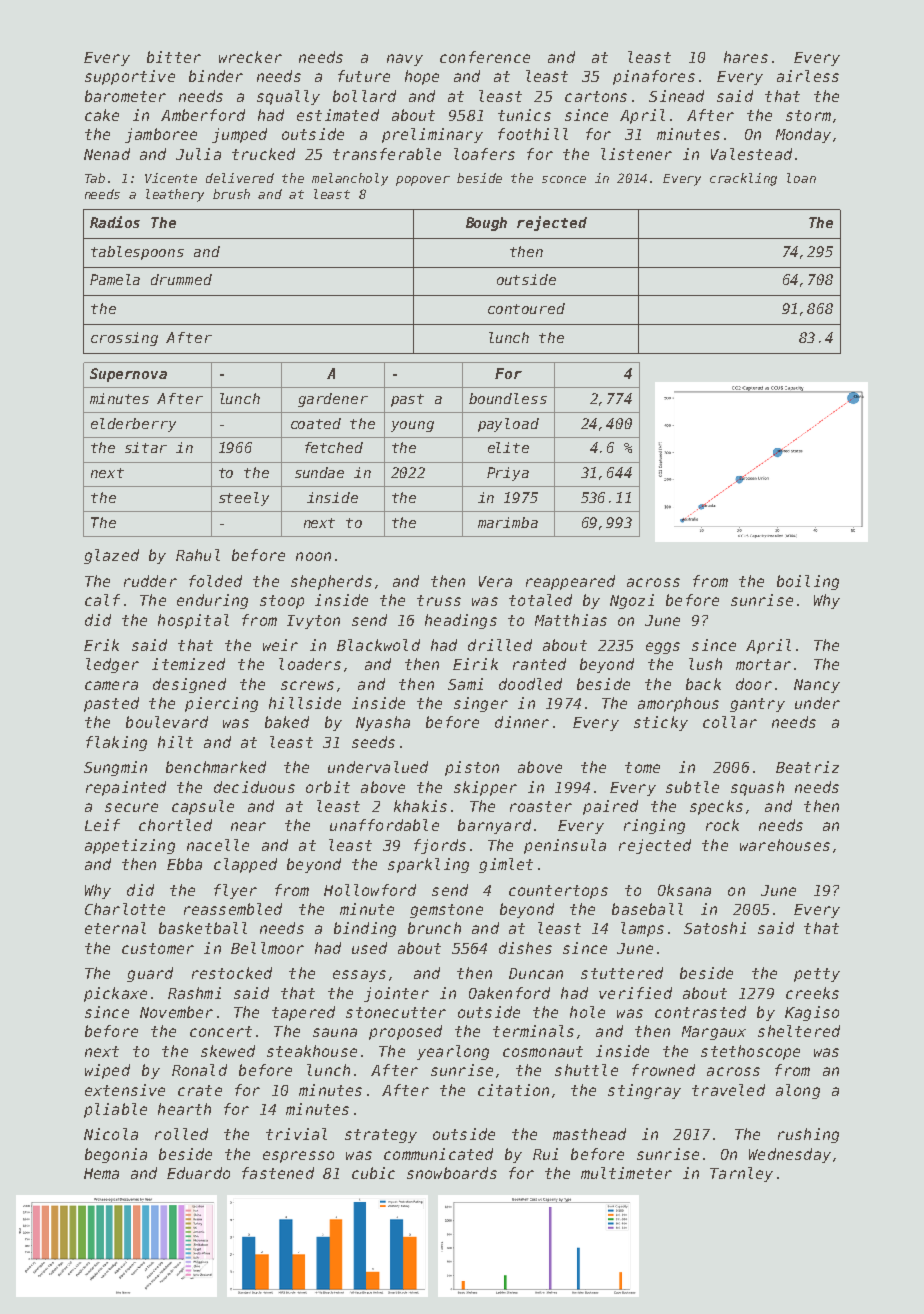 Image resolution: width=924 pixels, height=1314 pixels. What do you see at coordinates (174, 57) in the screenshot?
I see `bitter` at bounding box center [174, 57].
